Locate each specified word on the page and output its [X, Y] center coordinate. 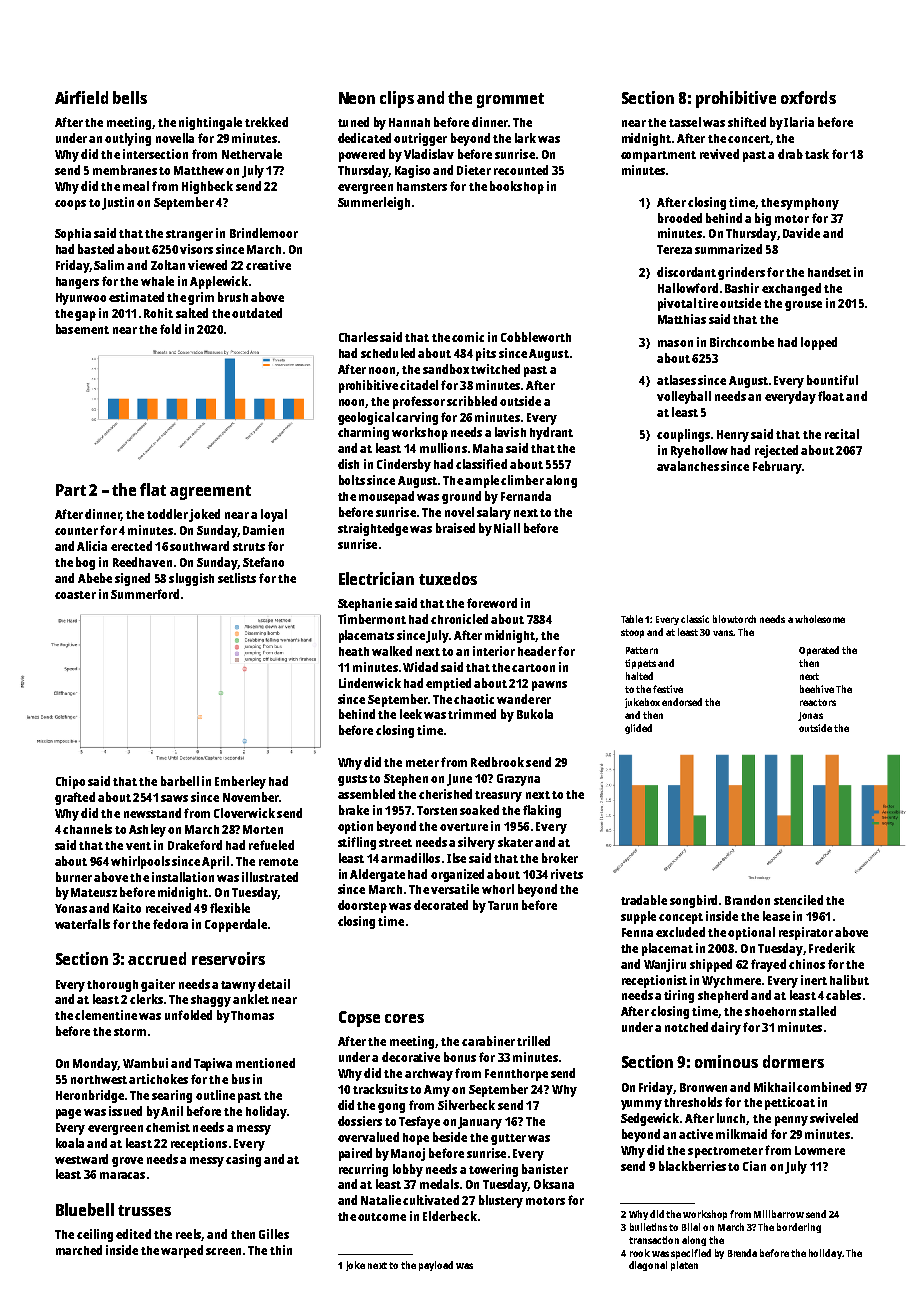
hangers [77, 283]
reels [189, 1235]
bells [130, 97]
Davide [801, 233]
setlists [237, 578]
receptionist [654, 981]
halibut [849, 980]
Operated [819, 651]
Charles [358, 337]
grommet [510, 100]
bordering [799, 1228]
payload [436, 1266]
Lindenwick [370, 683]
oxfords [808, 97]
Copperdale [236, 925]
